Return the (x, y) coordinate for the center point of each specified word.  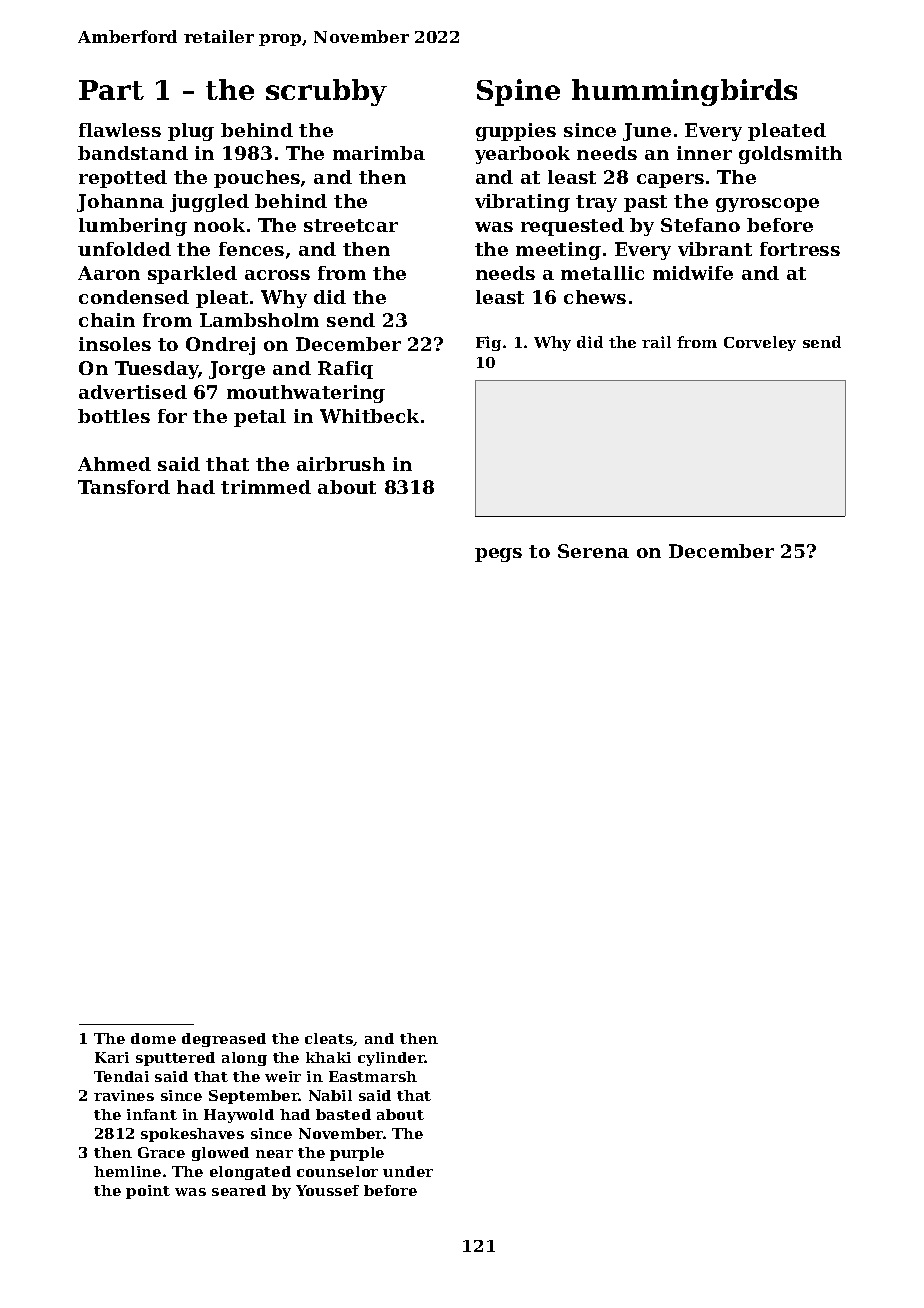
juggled (209, 203)
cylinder (391, 1059)
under (408, 1171)
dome (153, 1038)
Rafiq (345, 370)
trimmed (266, 487)
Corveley (760, 343)
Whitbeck (369, 416)
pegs (498, 555)
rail (656, 342)
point (148, 1192)
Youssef (327, 1190)
